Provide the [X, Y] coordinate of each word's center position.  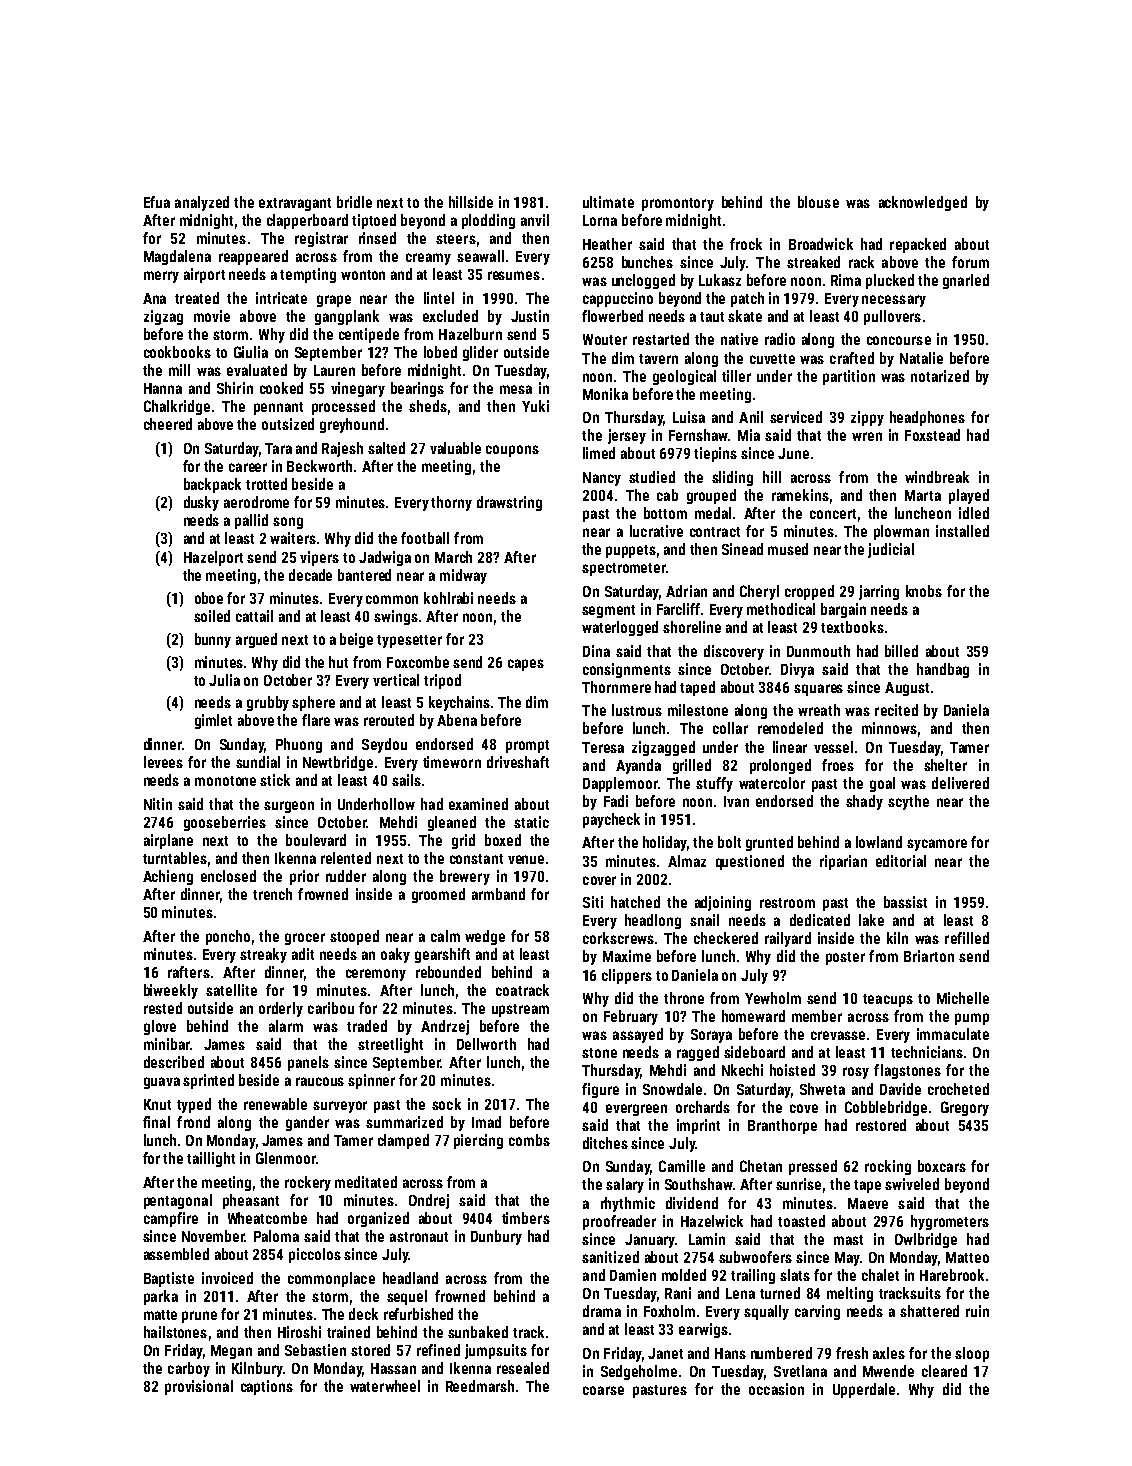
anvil [535, 220]
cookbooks [177, 352]
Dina [596, 651]
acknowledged [923, 203]
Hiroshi [299, 1332]
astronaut [419, 1237]
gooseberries [225, 823]
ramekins [800, 495]
